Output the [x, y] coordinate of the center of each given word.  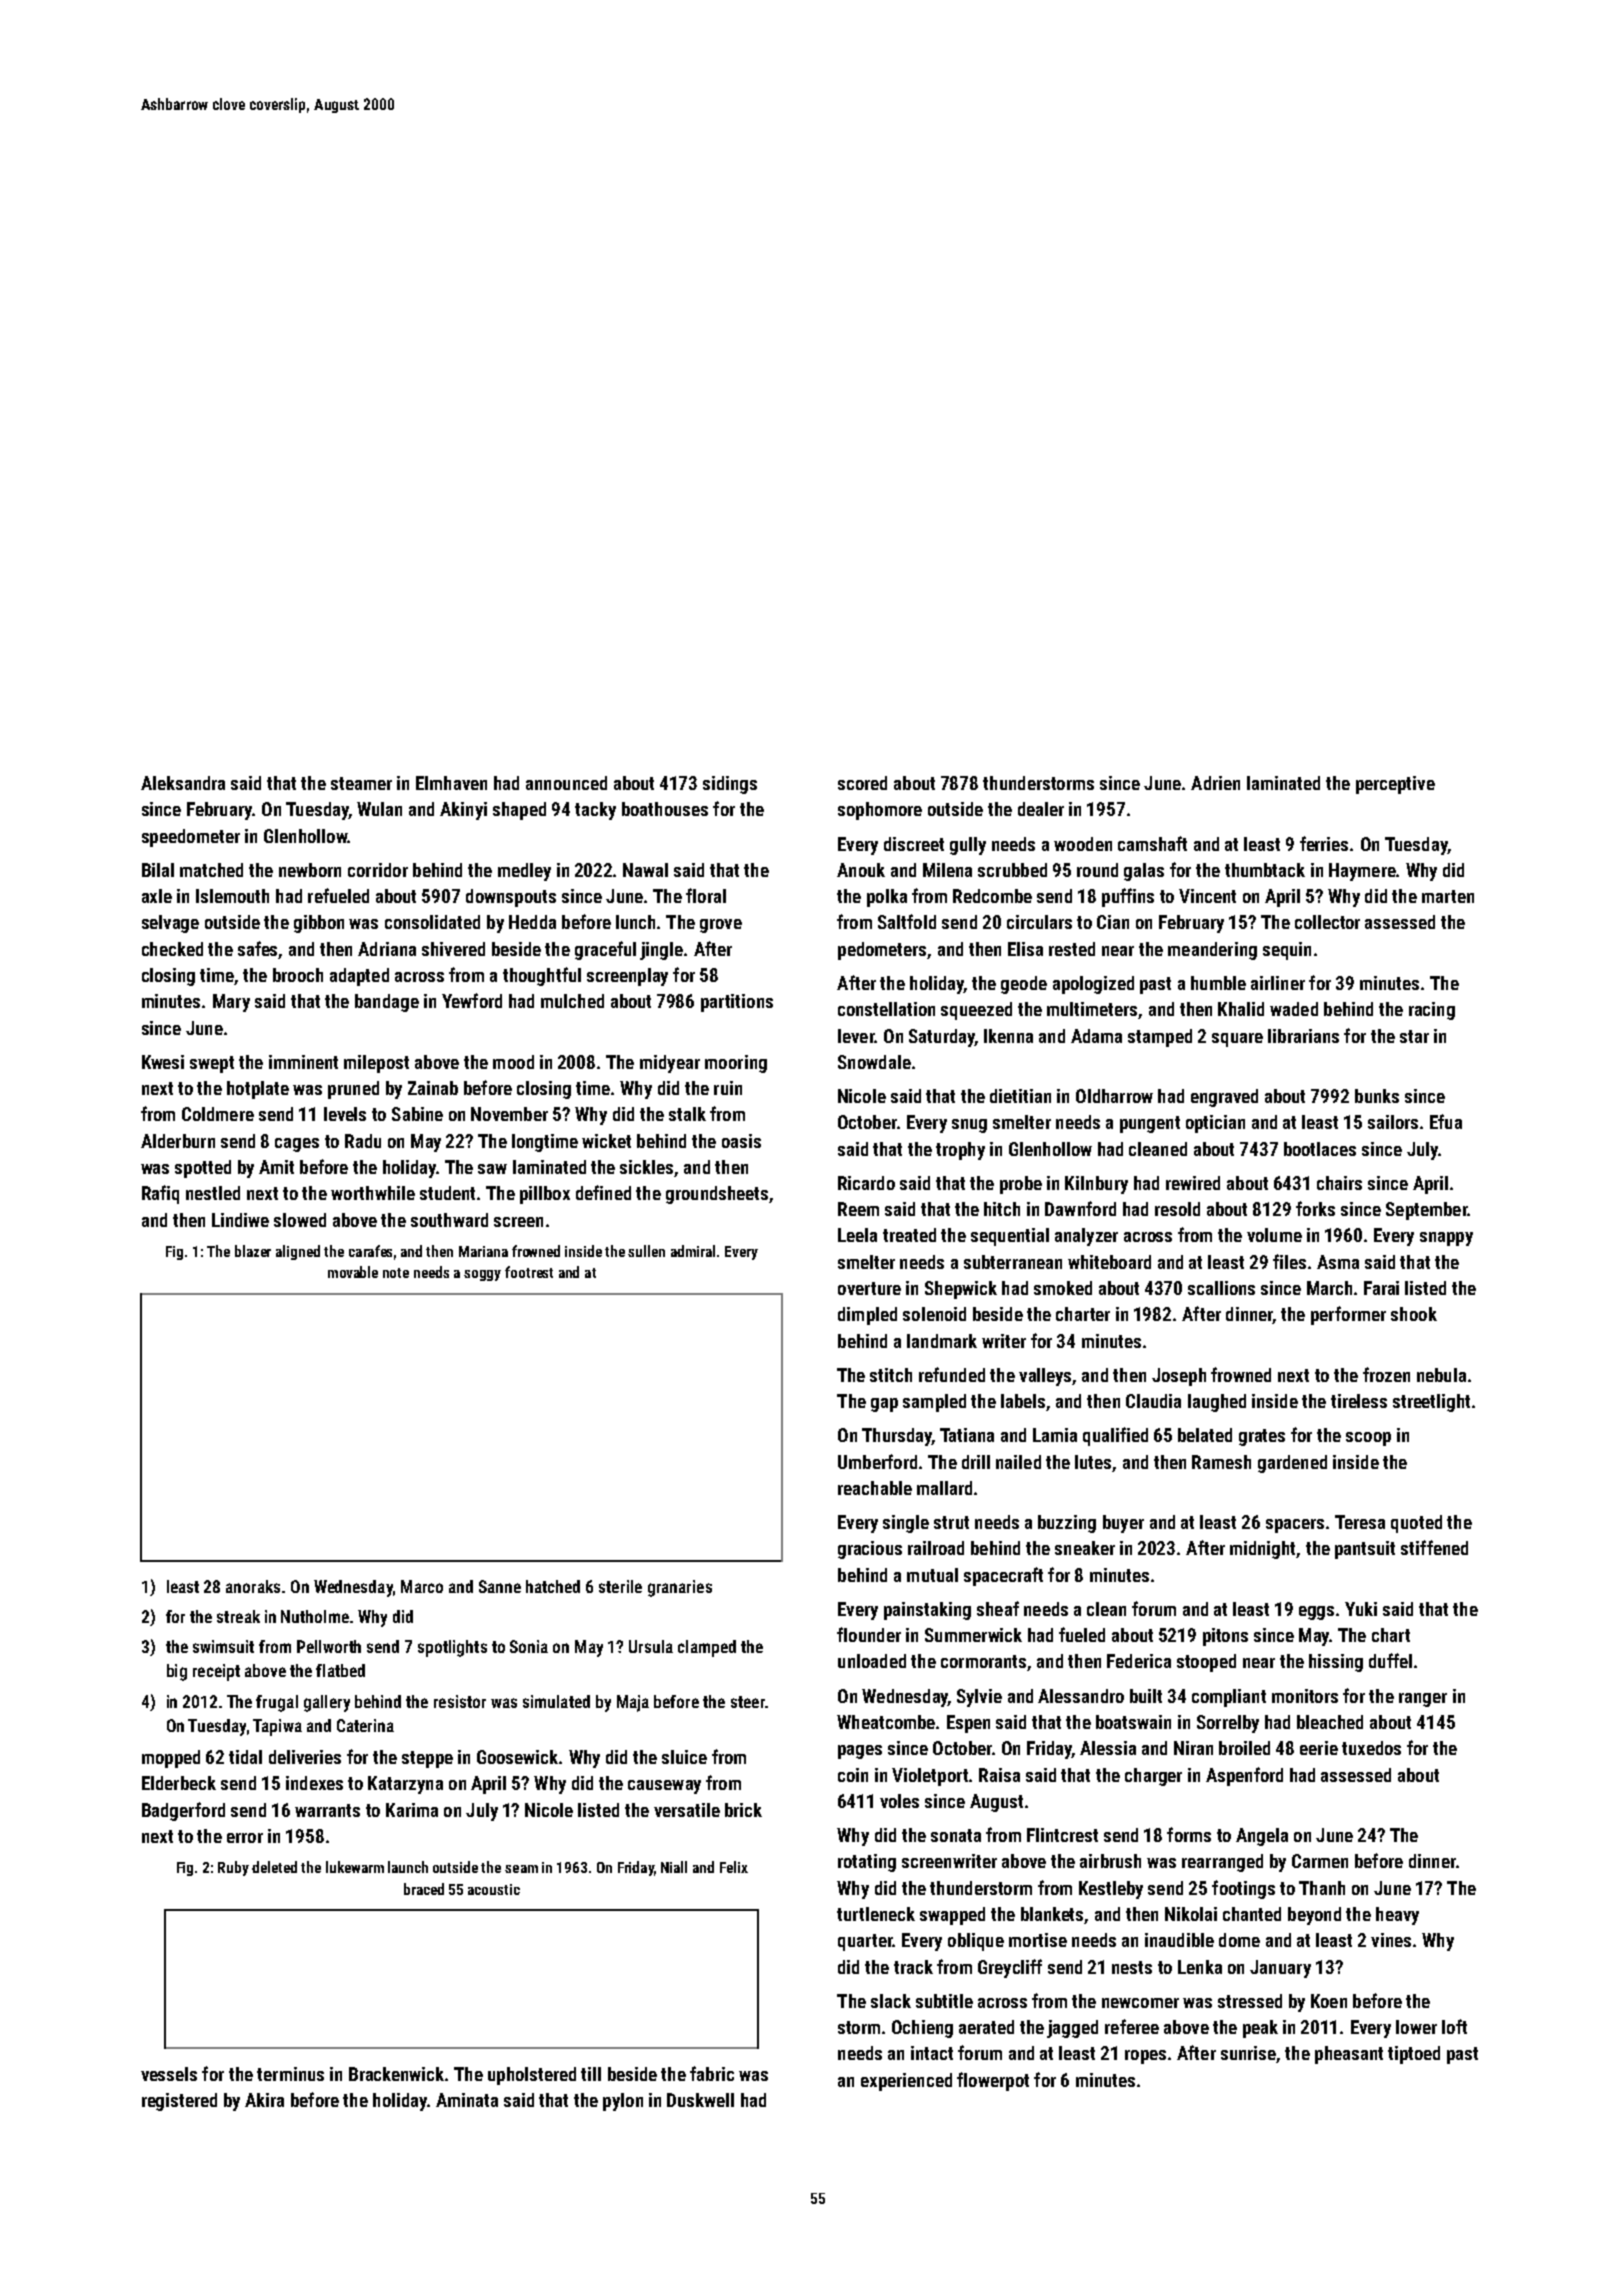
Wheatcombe [886, 1722]
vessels [169, 2074]
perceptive [1395, 785]
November [509, 1114]
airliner [1278, 983]
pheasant [1349, 2055]
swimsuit [223, 1646]
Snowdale [874, 1062]
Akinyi [463, 811]
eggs [1316, 1613]
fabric [712, 2073]
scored [862, 783]
